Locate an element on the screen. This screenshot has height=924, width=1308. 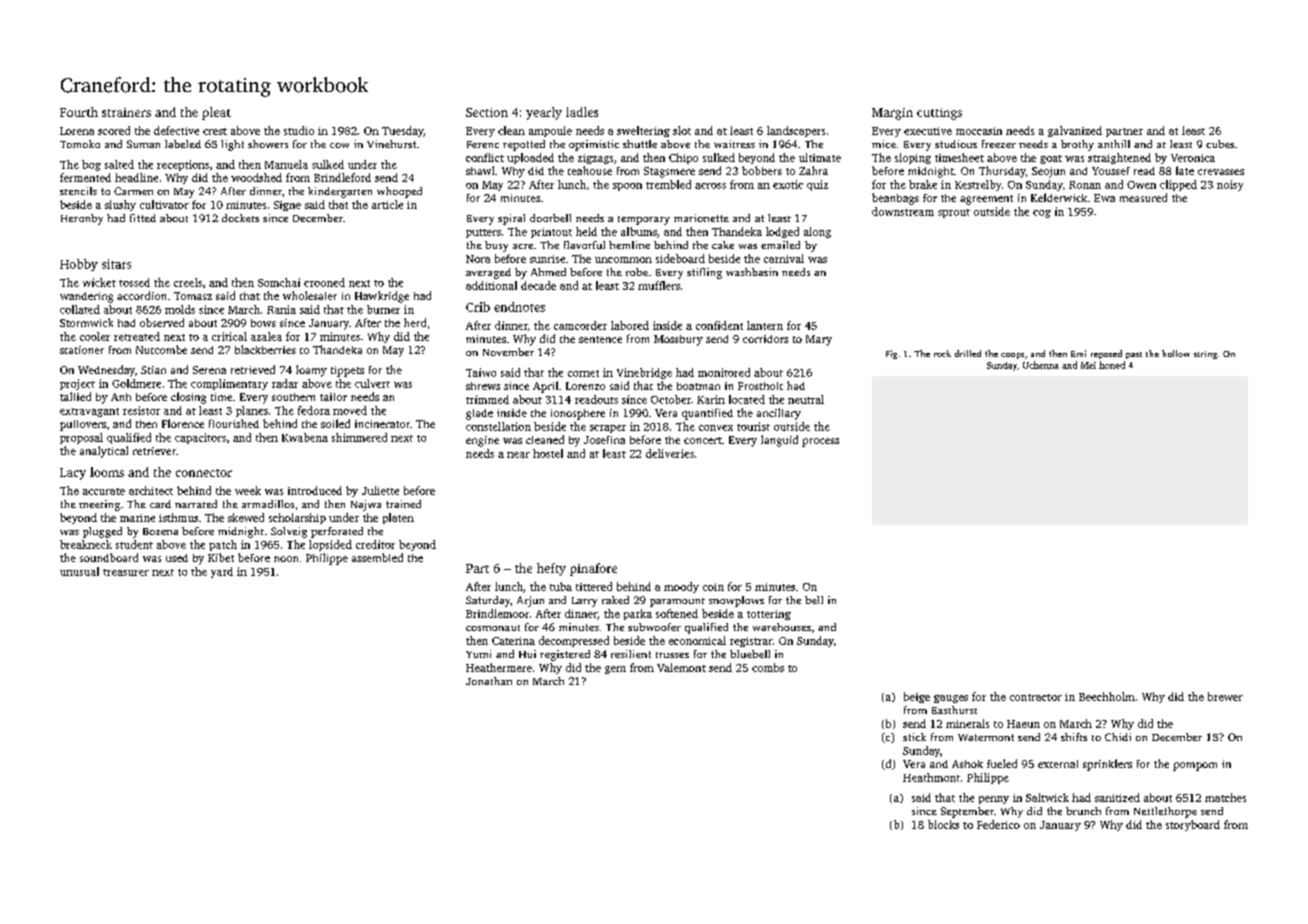
warehouses is located at coordinates (782, 627).
